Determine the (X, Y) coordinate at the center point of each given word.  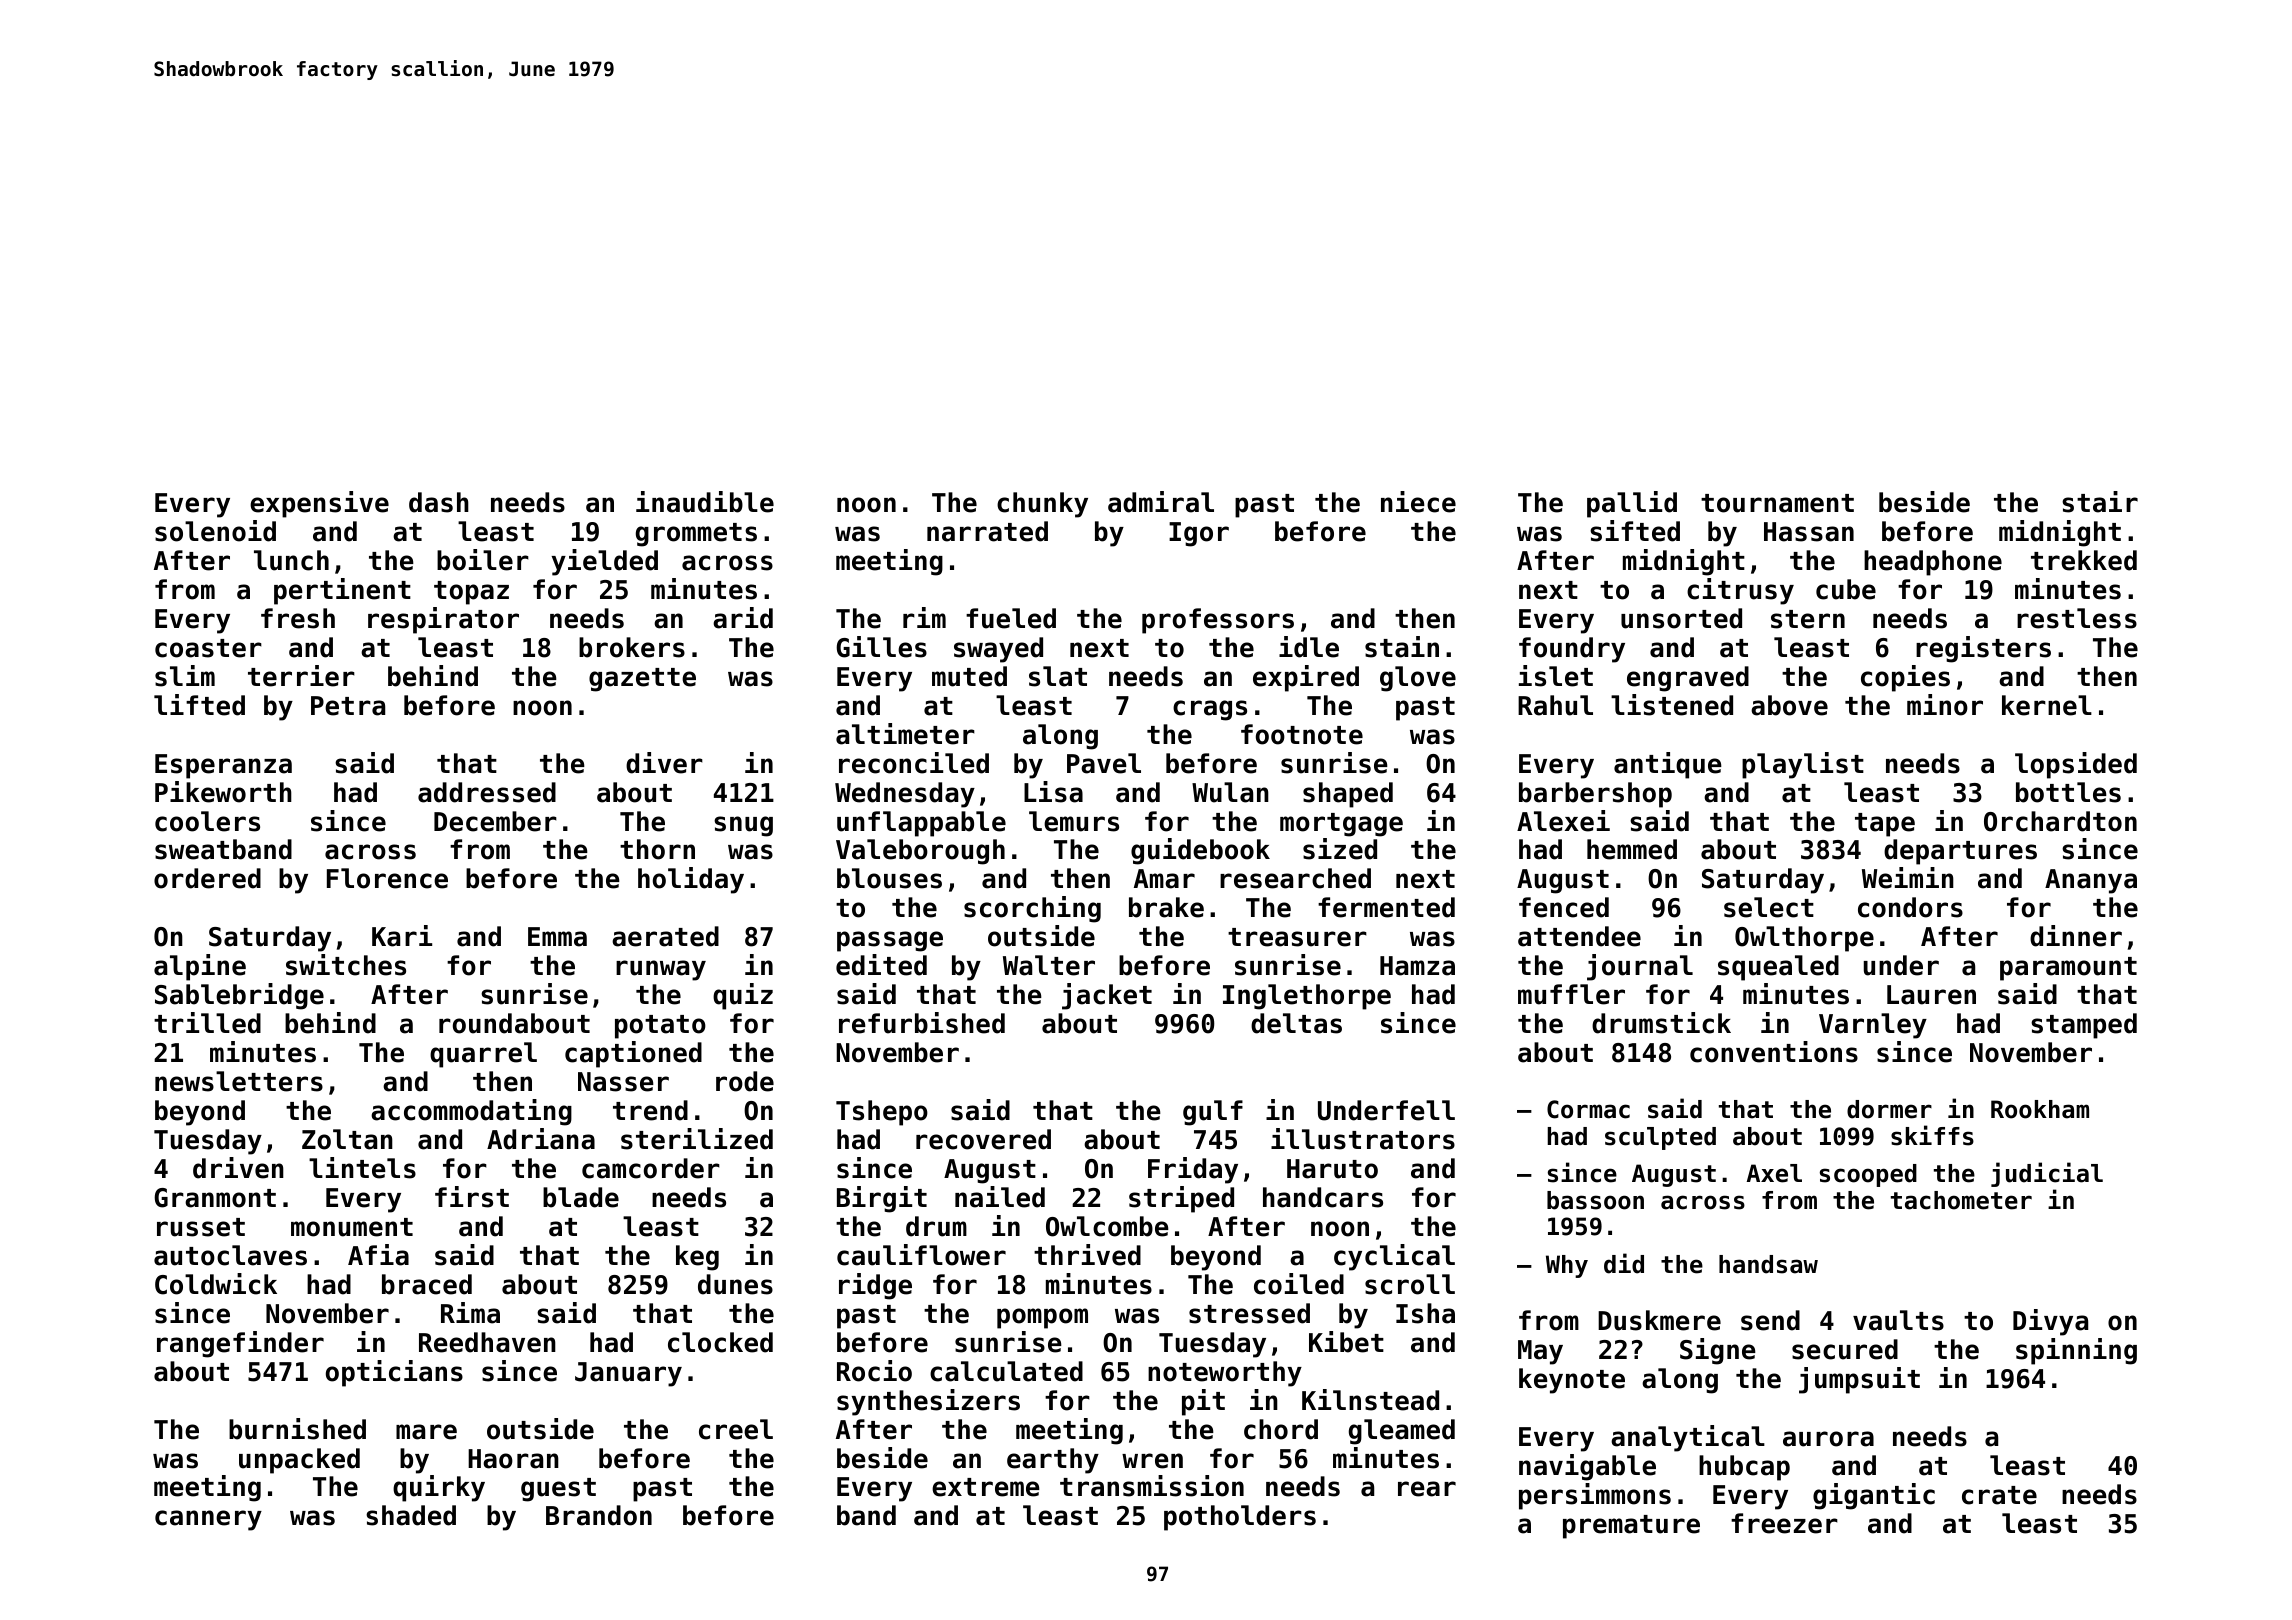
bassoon (1595, 1200)
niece (1418, 502)
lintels (362, 1168)
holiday (691, 880)
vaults (1898, 1320)
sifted (1635, 531)
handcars (1323, 1197)
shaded (411, 1515)
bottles (2068, 792)
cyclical (1394, 1257)
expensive (319, 504)
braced (427, 1284)
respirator (443, 620)
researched (1295, 878)
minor (1945, 705)
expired (1306, 678)
